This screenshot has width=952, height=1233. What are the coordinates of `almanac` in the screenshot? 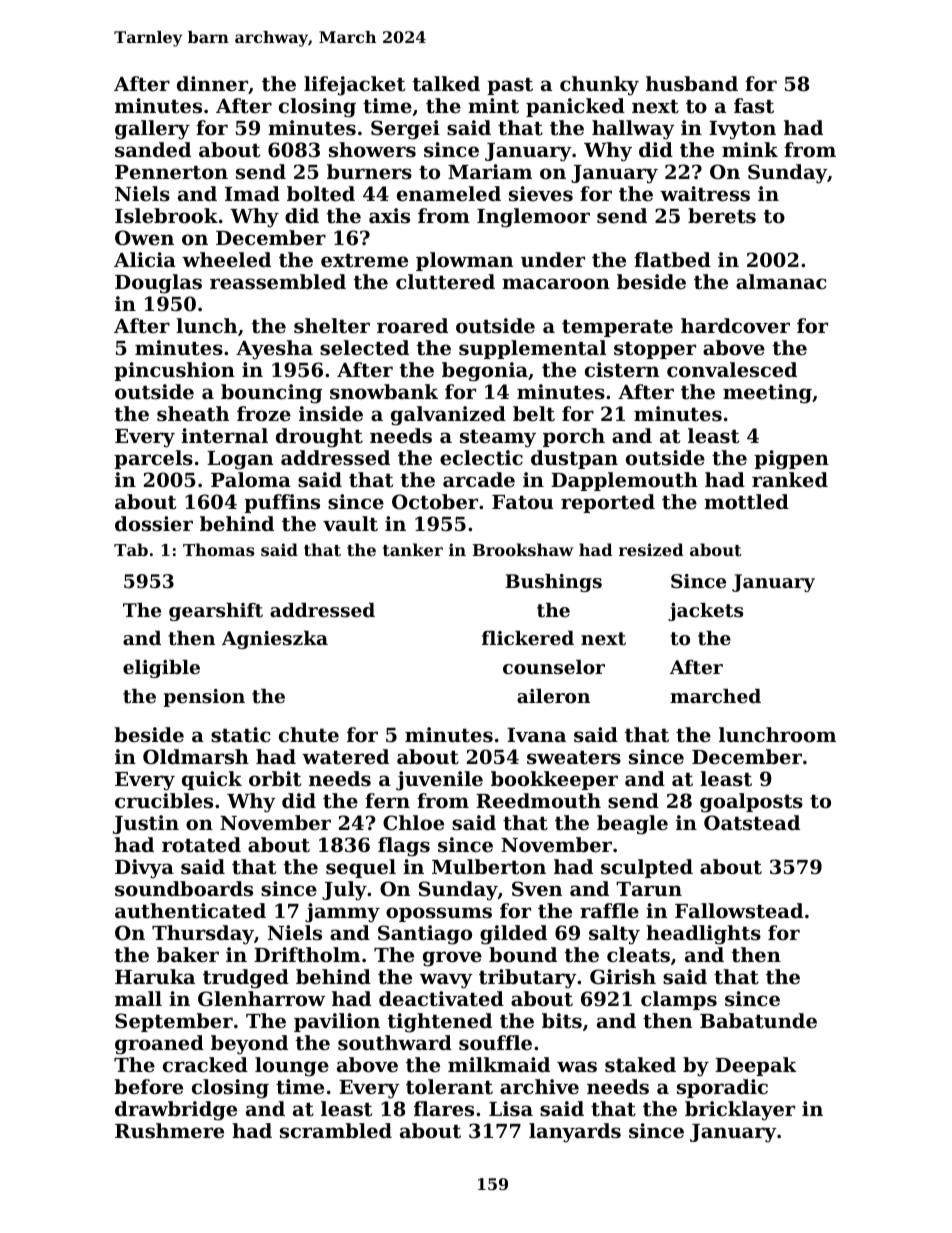 It's located at (781, 281).
